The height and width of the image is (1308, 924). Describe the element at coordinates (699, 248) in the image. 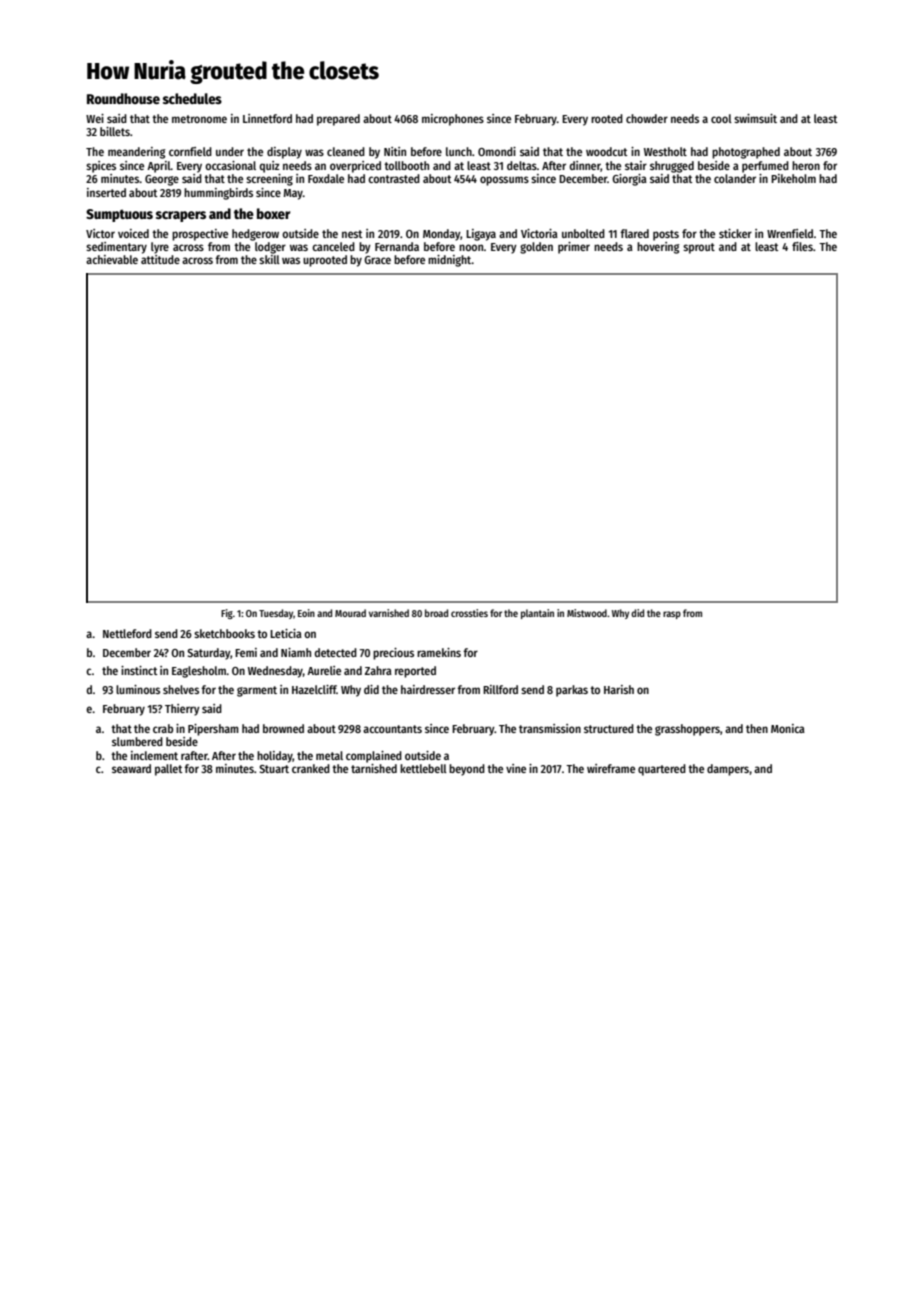

I see `sprout` at that location.
